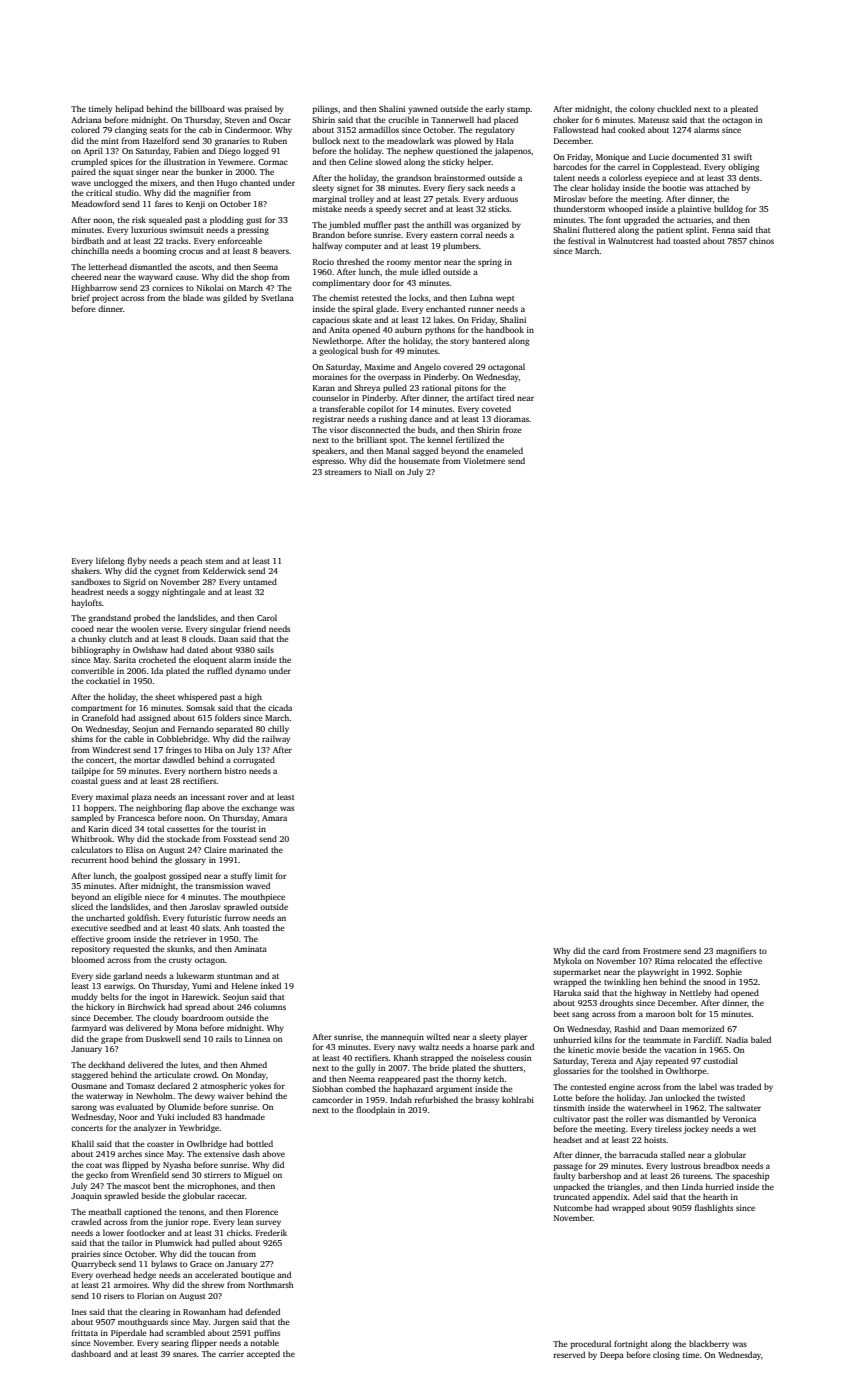 The image size is (849, 1400). Describe the element at coordinates (280, 707) in the document. I see `cicada` at that location.
